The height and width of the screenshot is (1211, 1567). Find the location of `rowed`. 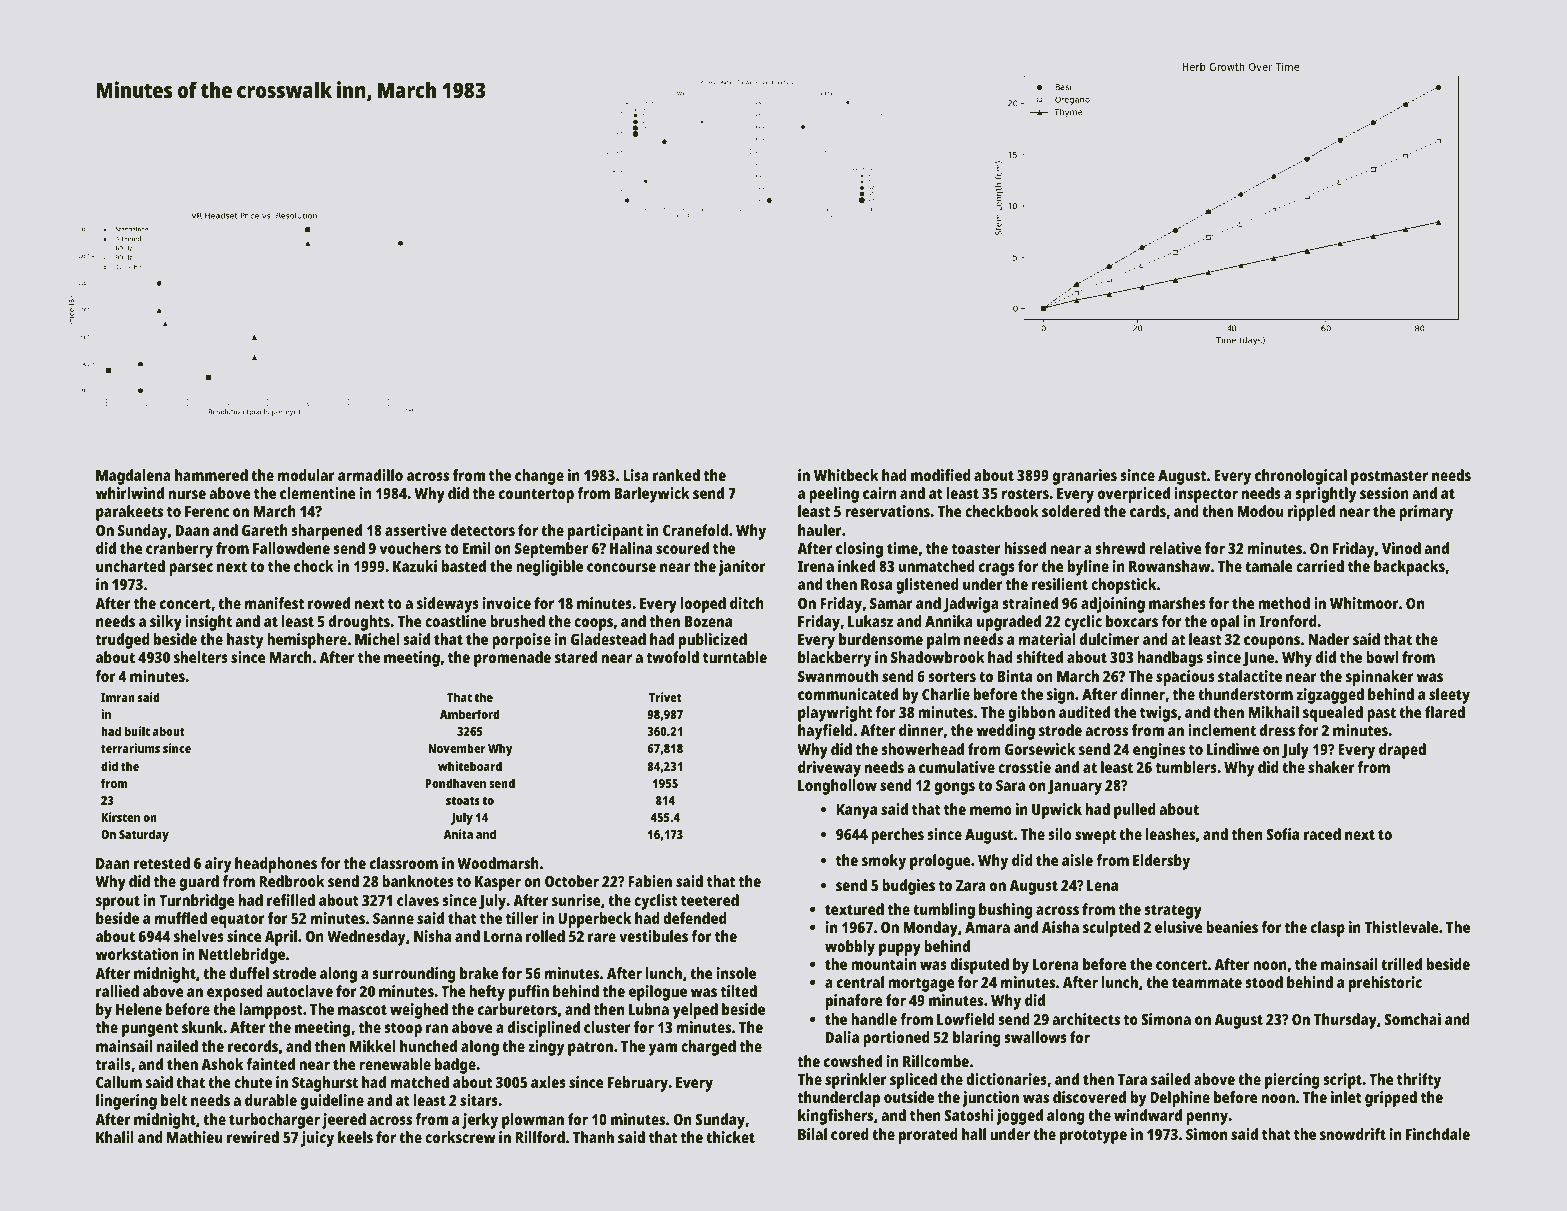

rowed is located at coordinates (329, 603).
